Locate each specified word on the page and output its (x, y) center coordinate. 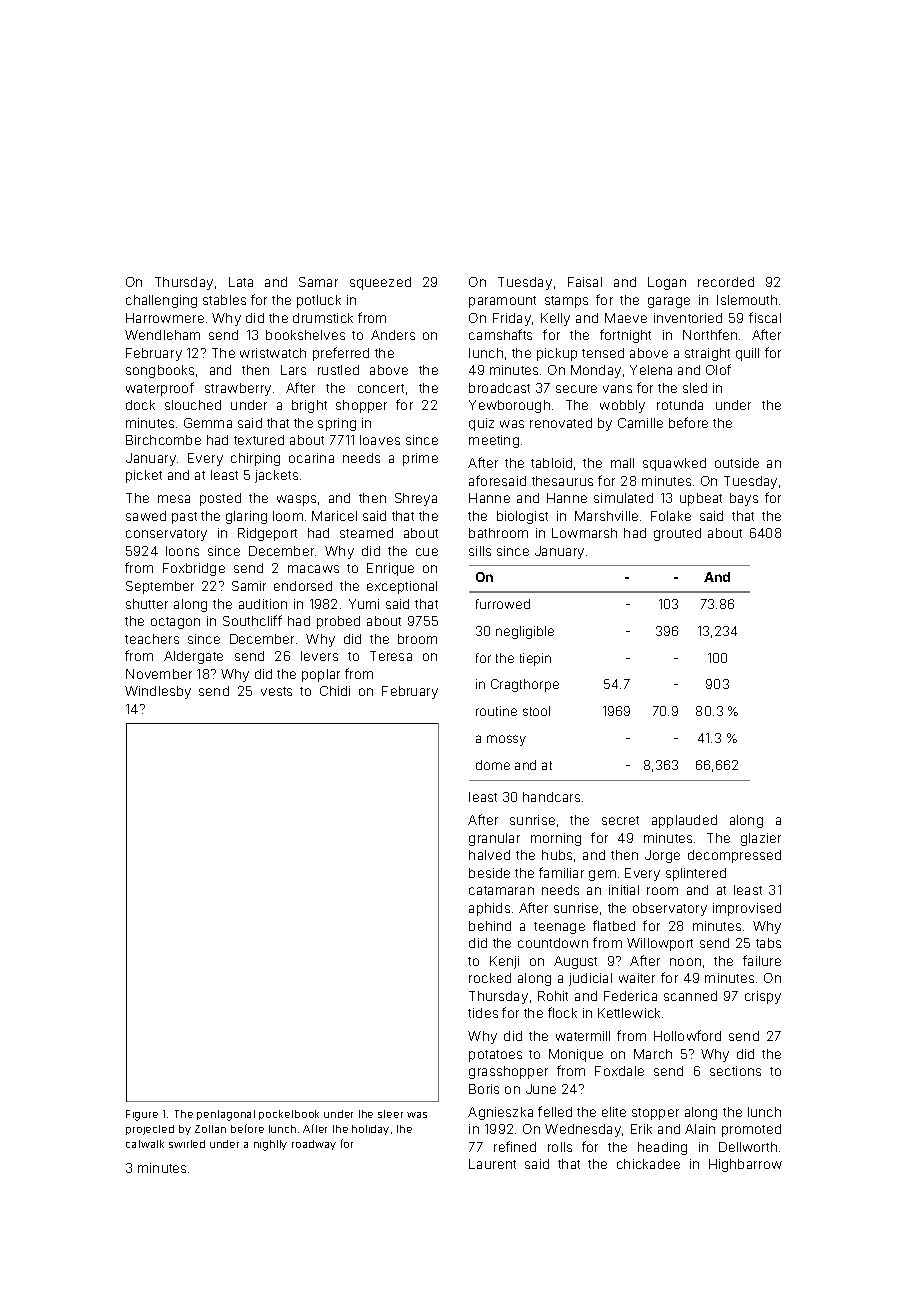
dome (493, 765)
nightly (270, 1145)
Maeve (626, 318)
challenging (161, 301)
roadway (314, 1145)
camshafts (500, 334)
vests (276, 691)
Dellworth (748, 1147)
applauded (684, 821)
